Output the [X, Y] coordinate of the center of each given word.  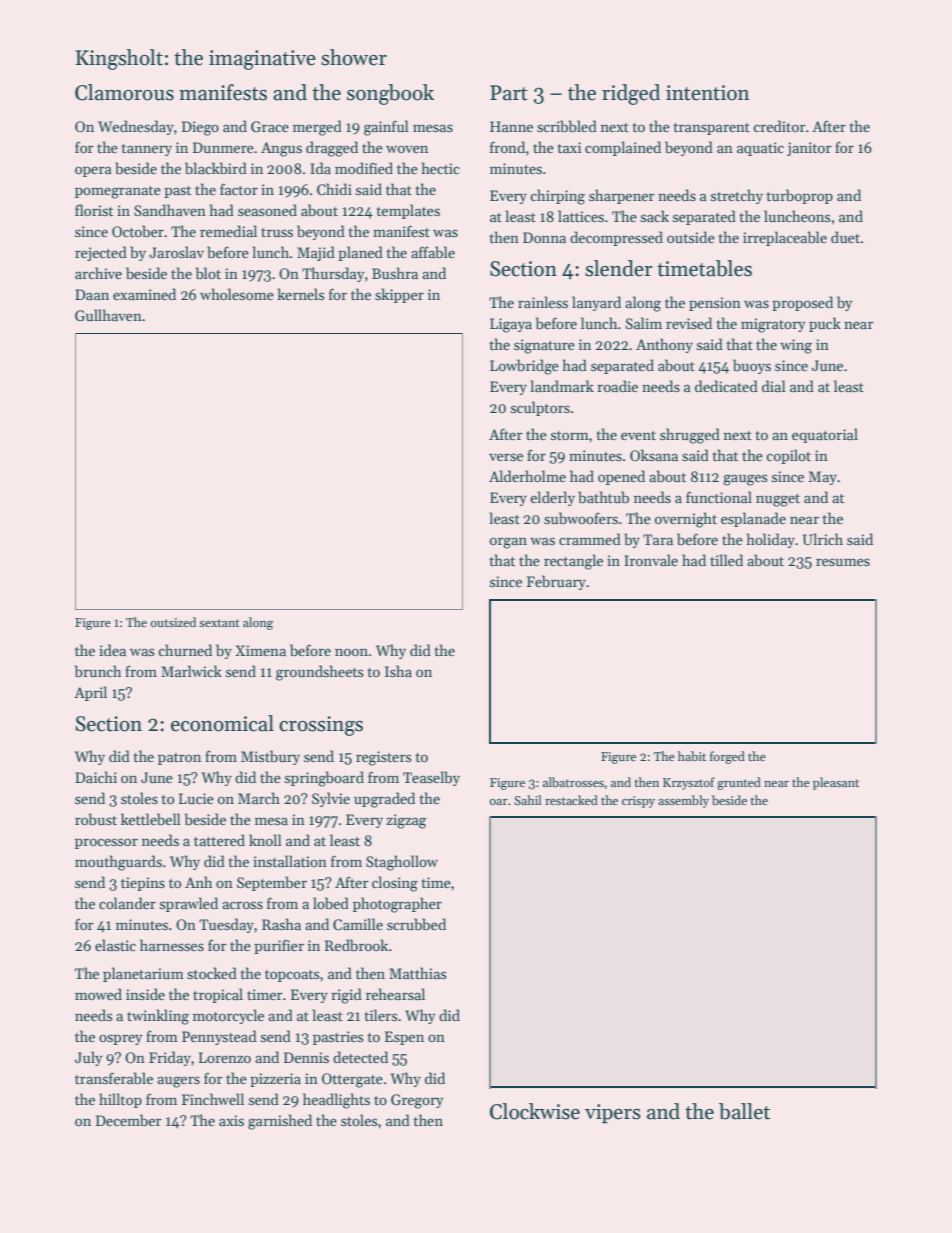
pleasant [836, 783]
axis [231, 1120]
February [556, 582]
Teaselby [431, 778]
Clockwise [535, 1111]
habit [692, 756]
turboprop [799, 196]
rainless [543, 302]
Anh [198, 882]
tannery [146, 150]
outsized [173, 622]
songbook [390, 94]
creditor [779, 126]
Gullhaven [108, 315]
